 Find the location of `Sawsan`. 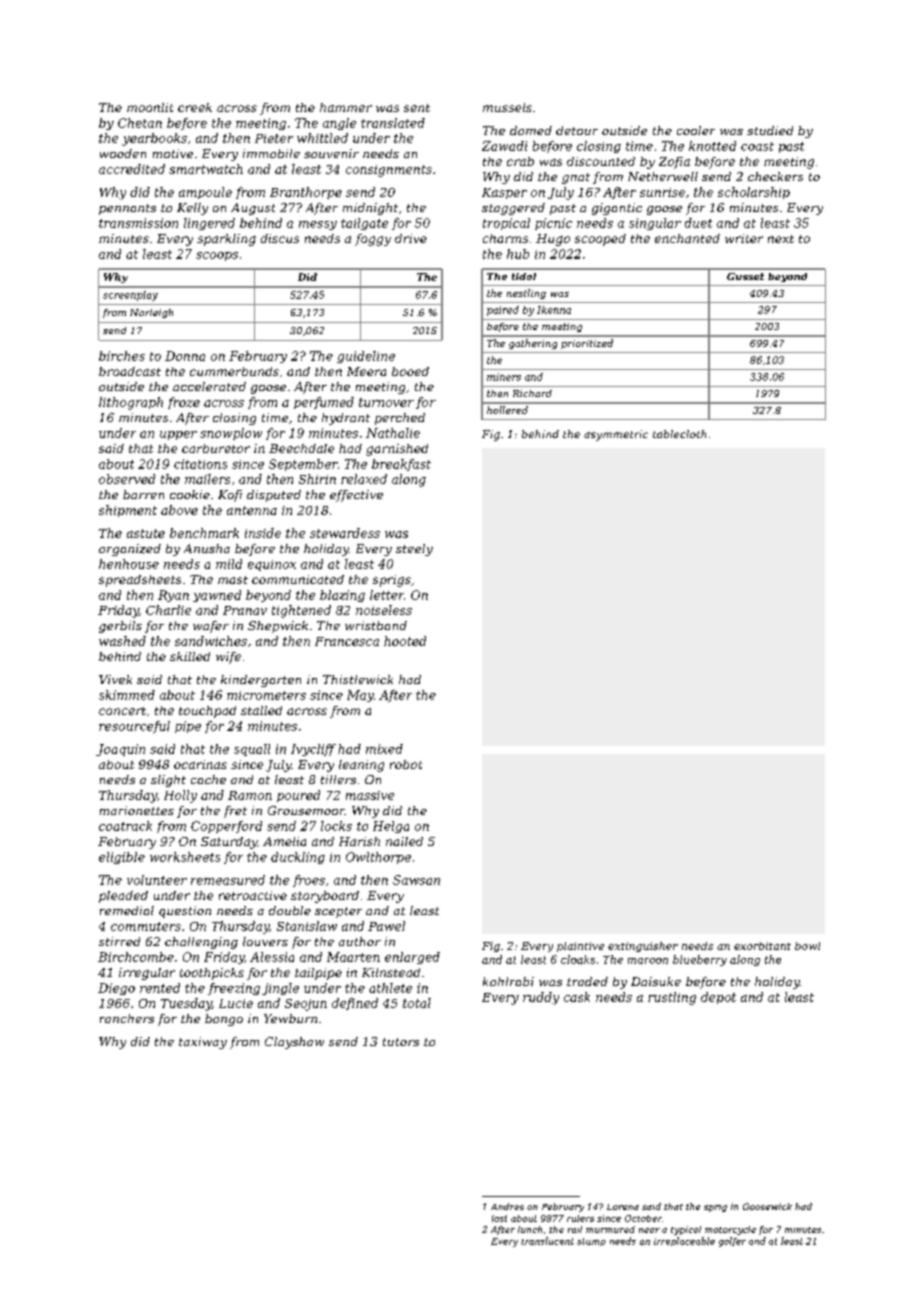

Sawsan is located at coordinates (416, 880).
